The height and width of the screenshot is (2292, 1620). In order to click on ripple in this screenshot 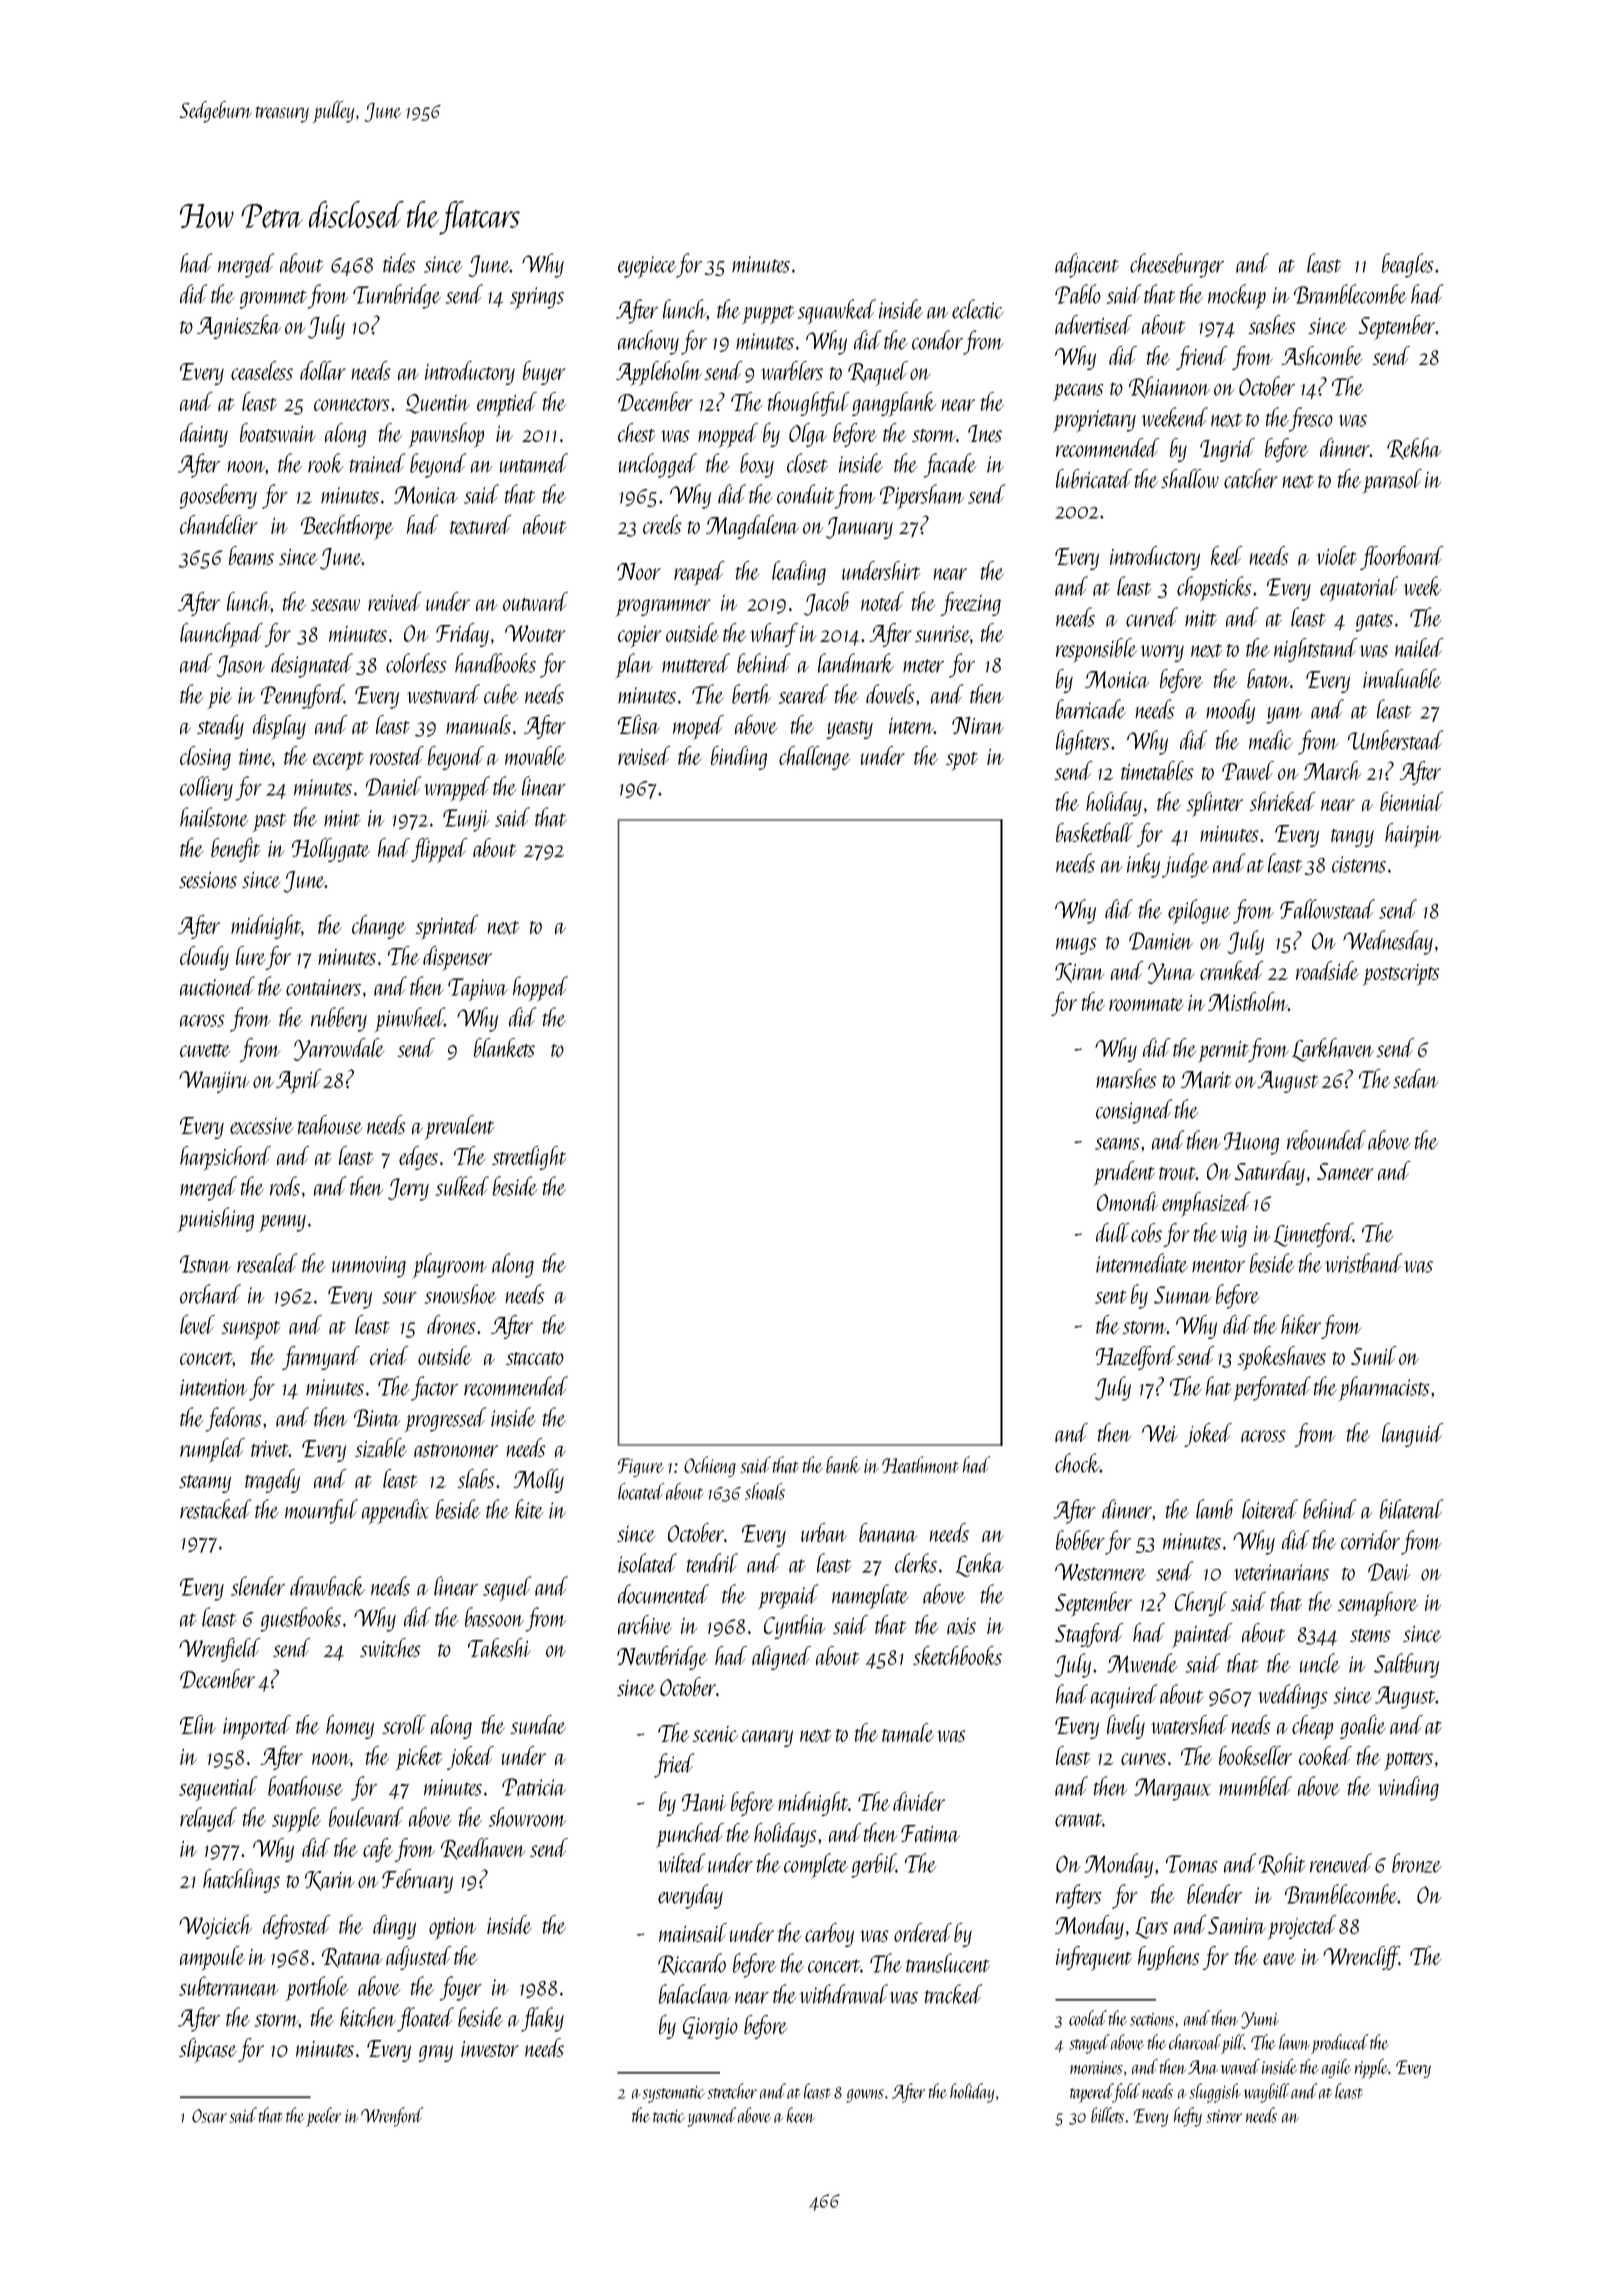, I will do `click(1371, 2069)`.
